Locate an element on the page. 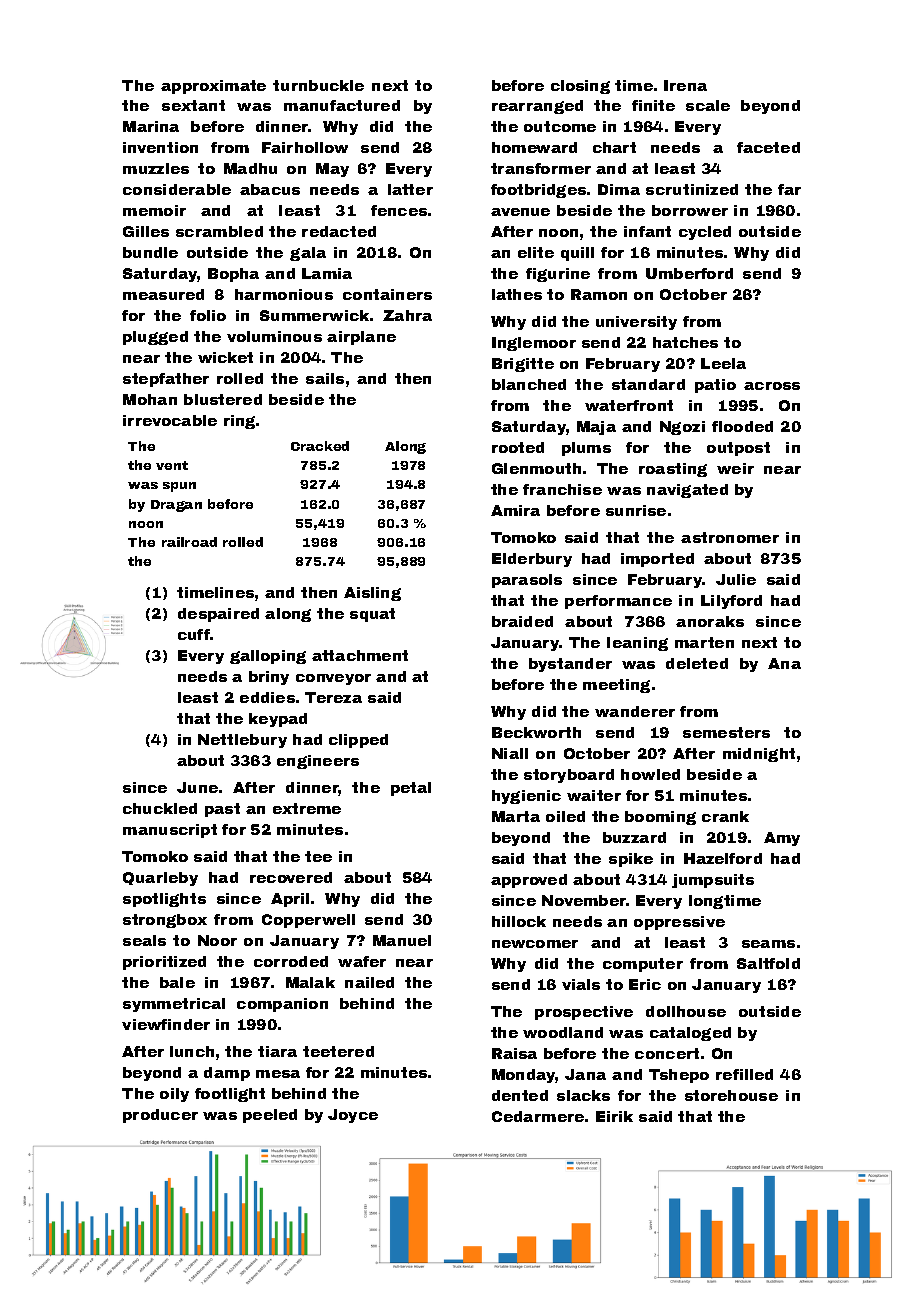  Irena is located at coordinates (685, 85).
